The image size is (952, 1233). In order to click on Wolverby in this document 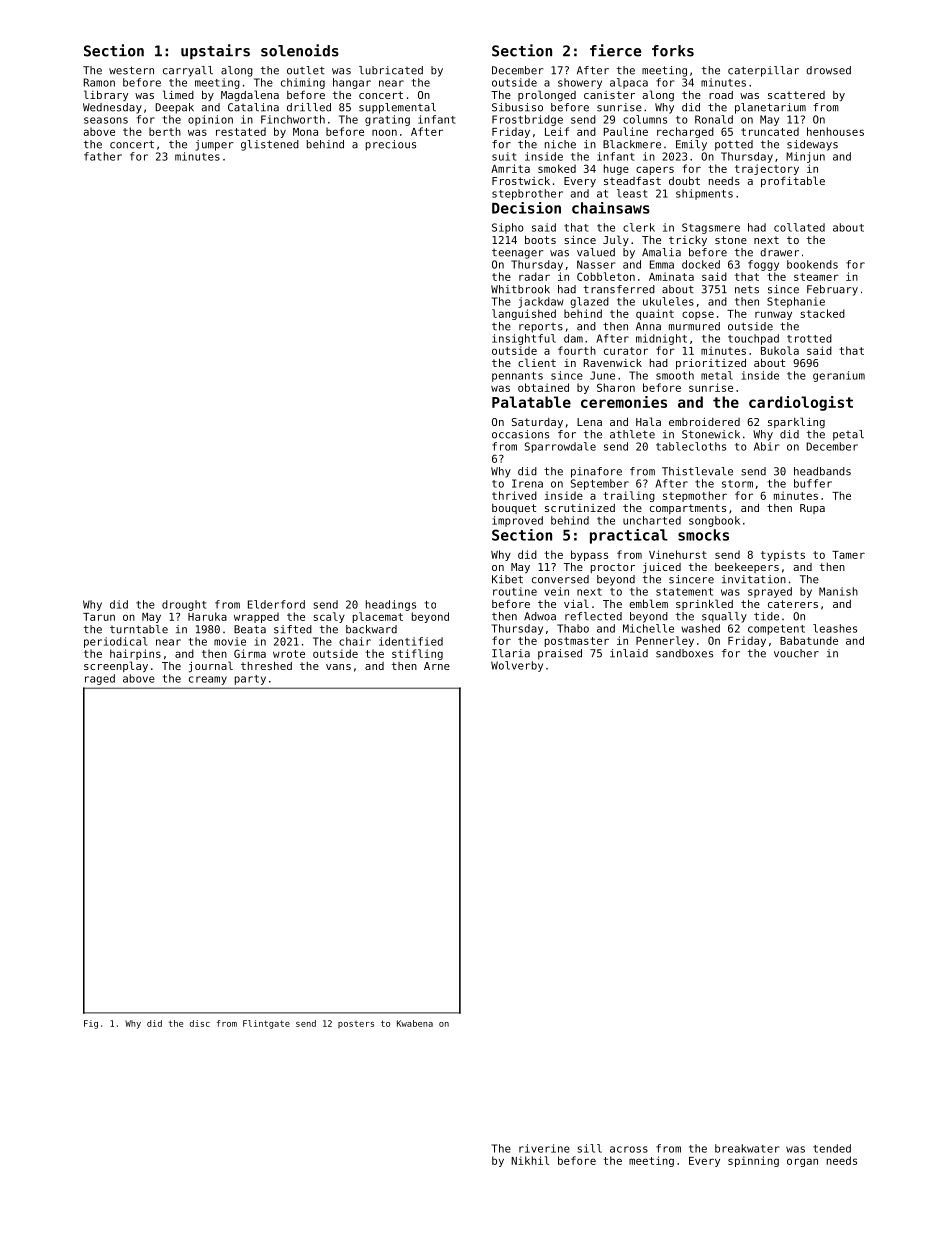, I will do `click(517, 666)`.
